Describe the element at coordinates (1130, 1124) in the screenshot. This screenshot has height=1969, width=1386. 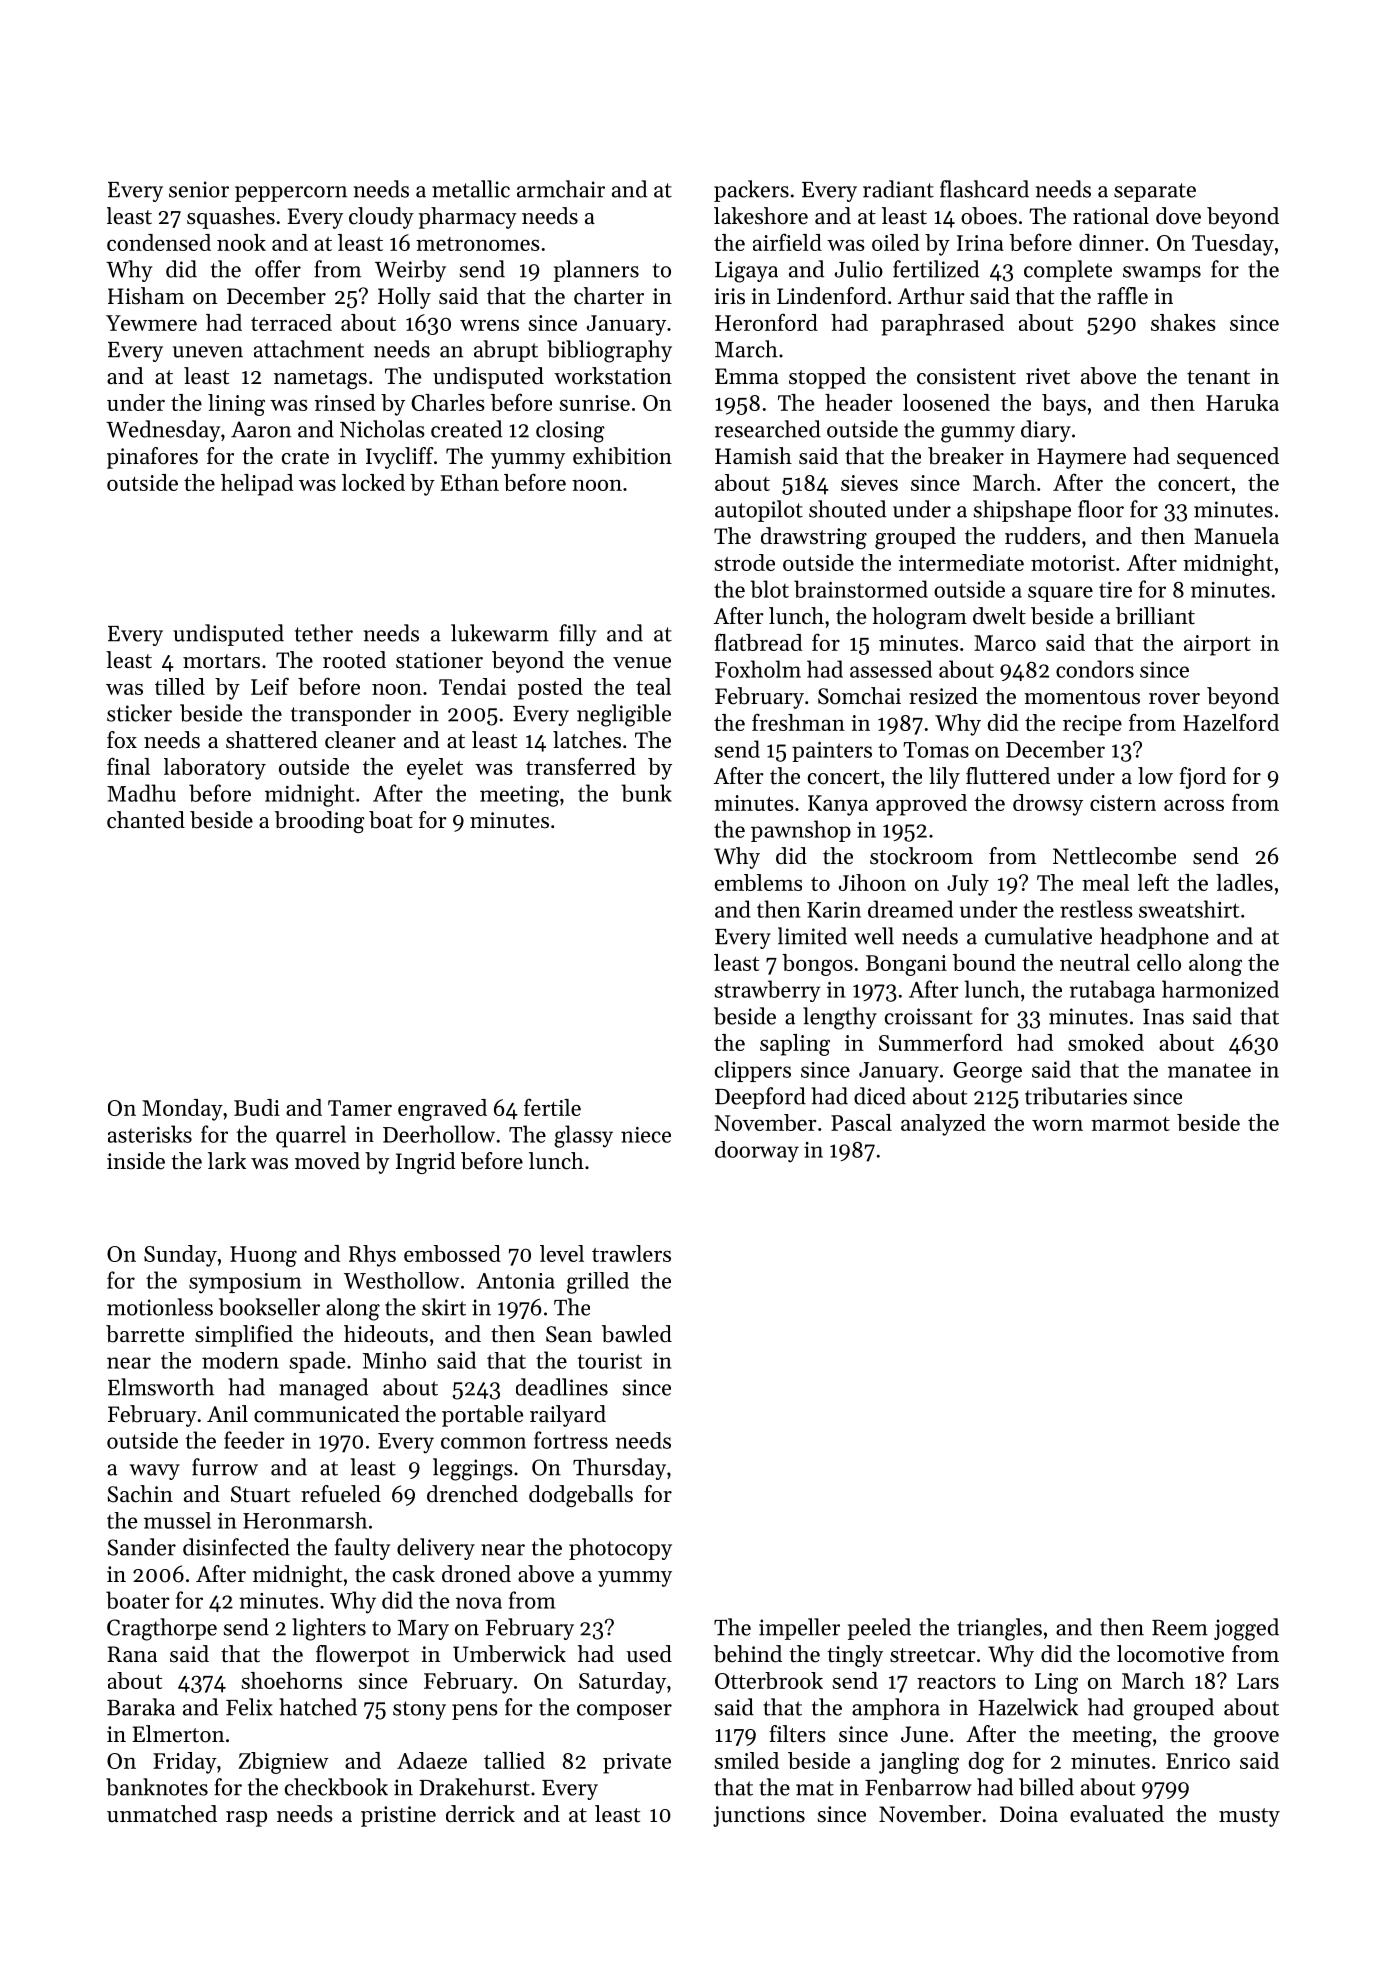
I see `marmot` at that location.
